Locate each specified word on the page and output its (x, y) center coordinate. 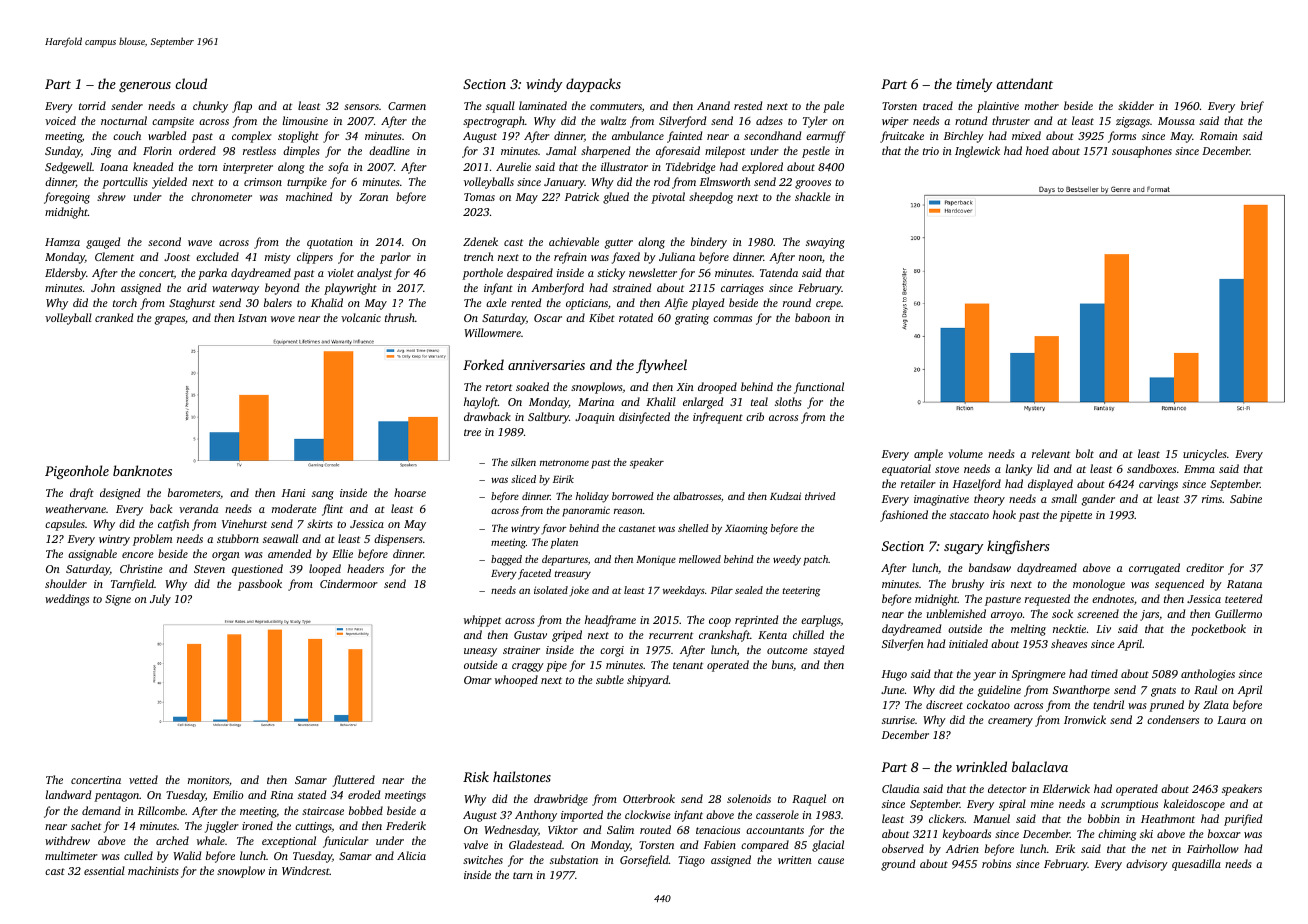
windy (544, 85)
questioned (257, 570)
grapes (170, 320)
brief (1252, 107)
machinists (153, 870)
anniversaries (546, 365)
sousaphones (1142, 152)
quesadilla (1196, 865)
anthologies (1208, 675)
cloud (191, 83)
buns (782, 664)
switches (483, 859)
